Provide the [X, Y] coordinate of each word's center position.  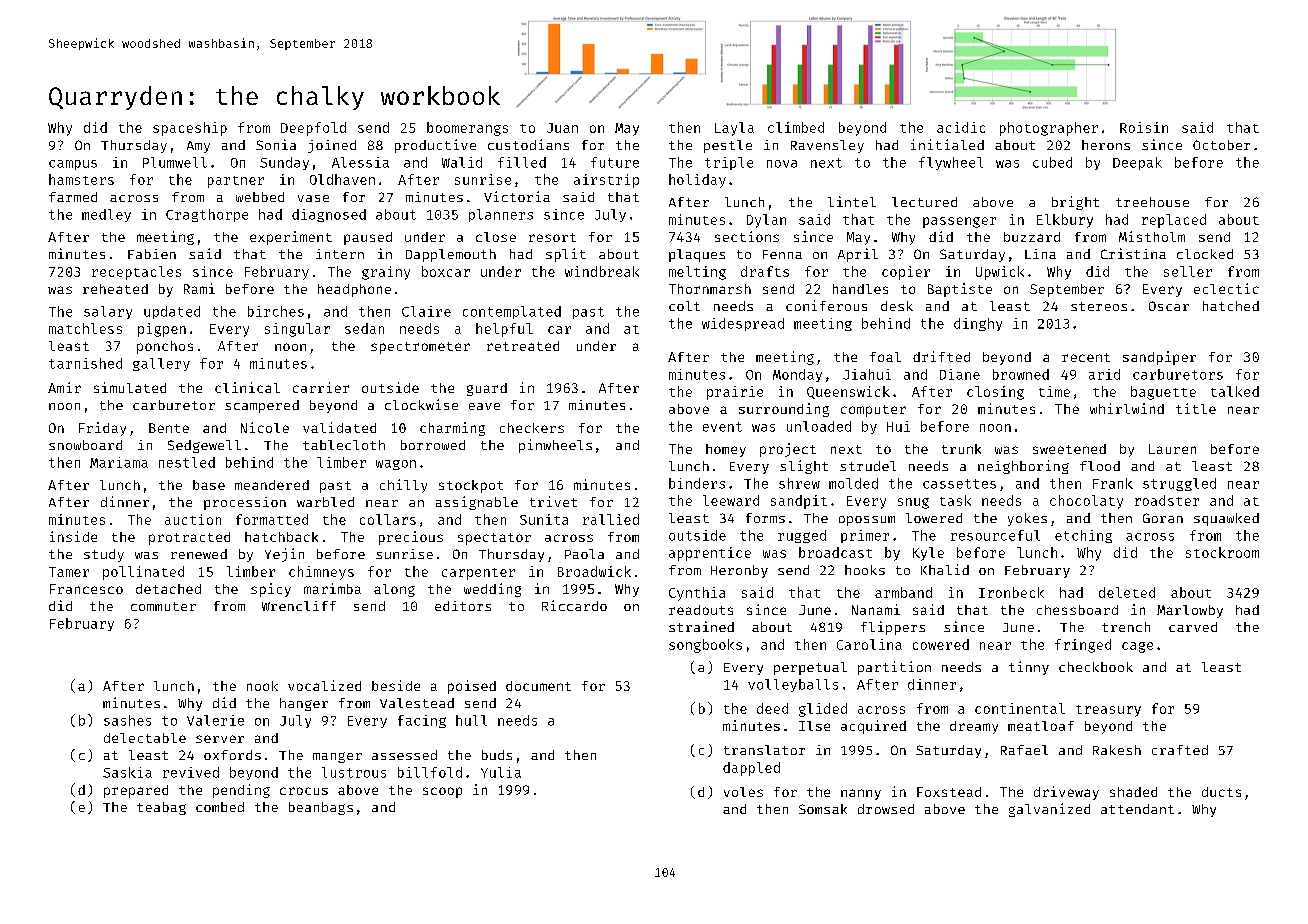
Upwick [1000, 273]
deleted [1127, 592]
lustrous [354, 772]
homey [726, 450]
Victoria [517, 196]
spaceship [190, 129]
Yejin [284, 555]
